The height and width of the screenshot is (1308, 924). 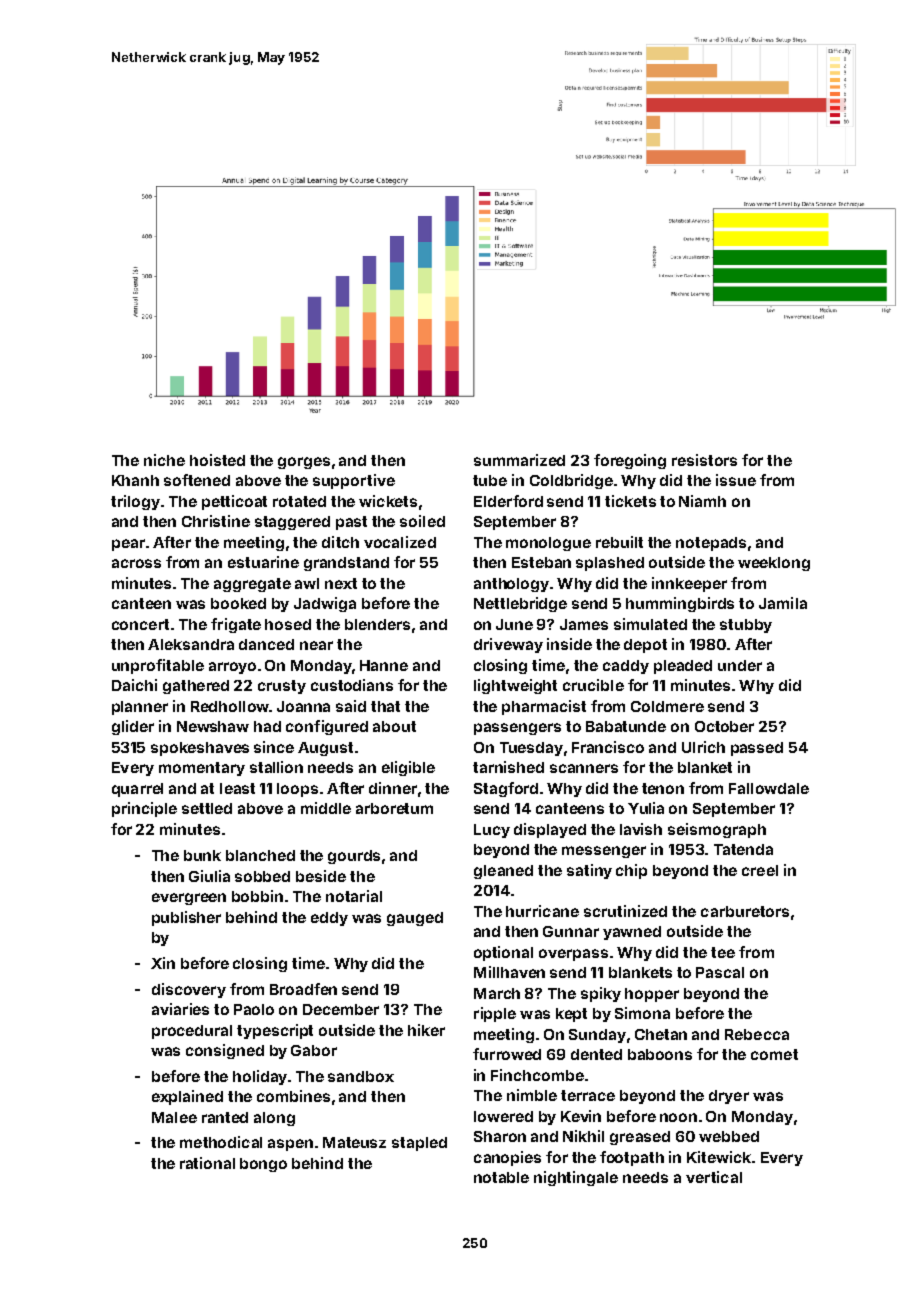 What do you see at coordinates (187, 1097) in the screenshot?
I see `explained` at bounding box center [187, 1097].
